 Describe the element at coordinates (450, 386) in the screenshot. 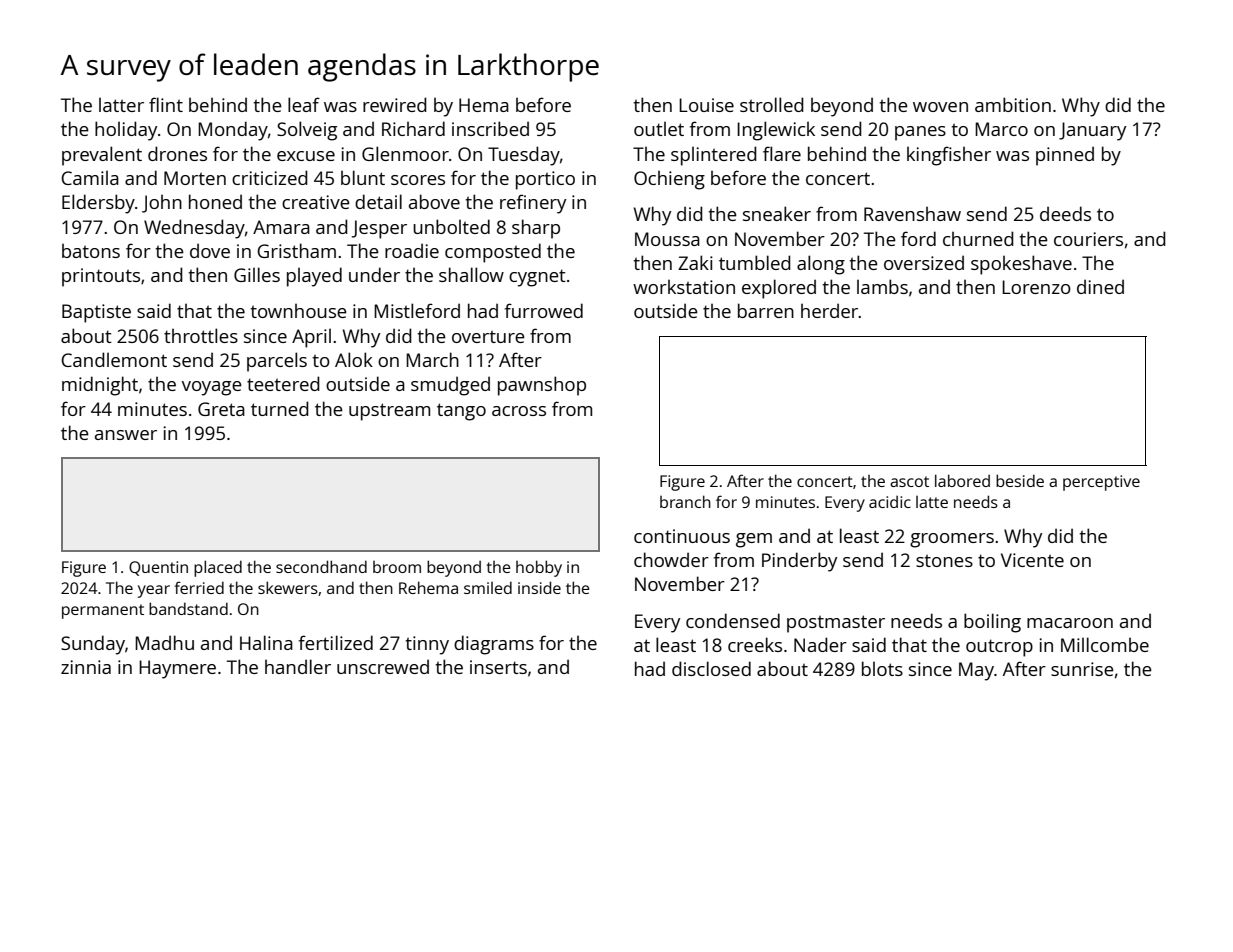

I see `smudged` at that location.
